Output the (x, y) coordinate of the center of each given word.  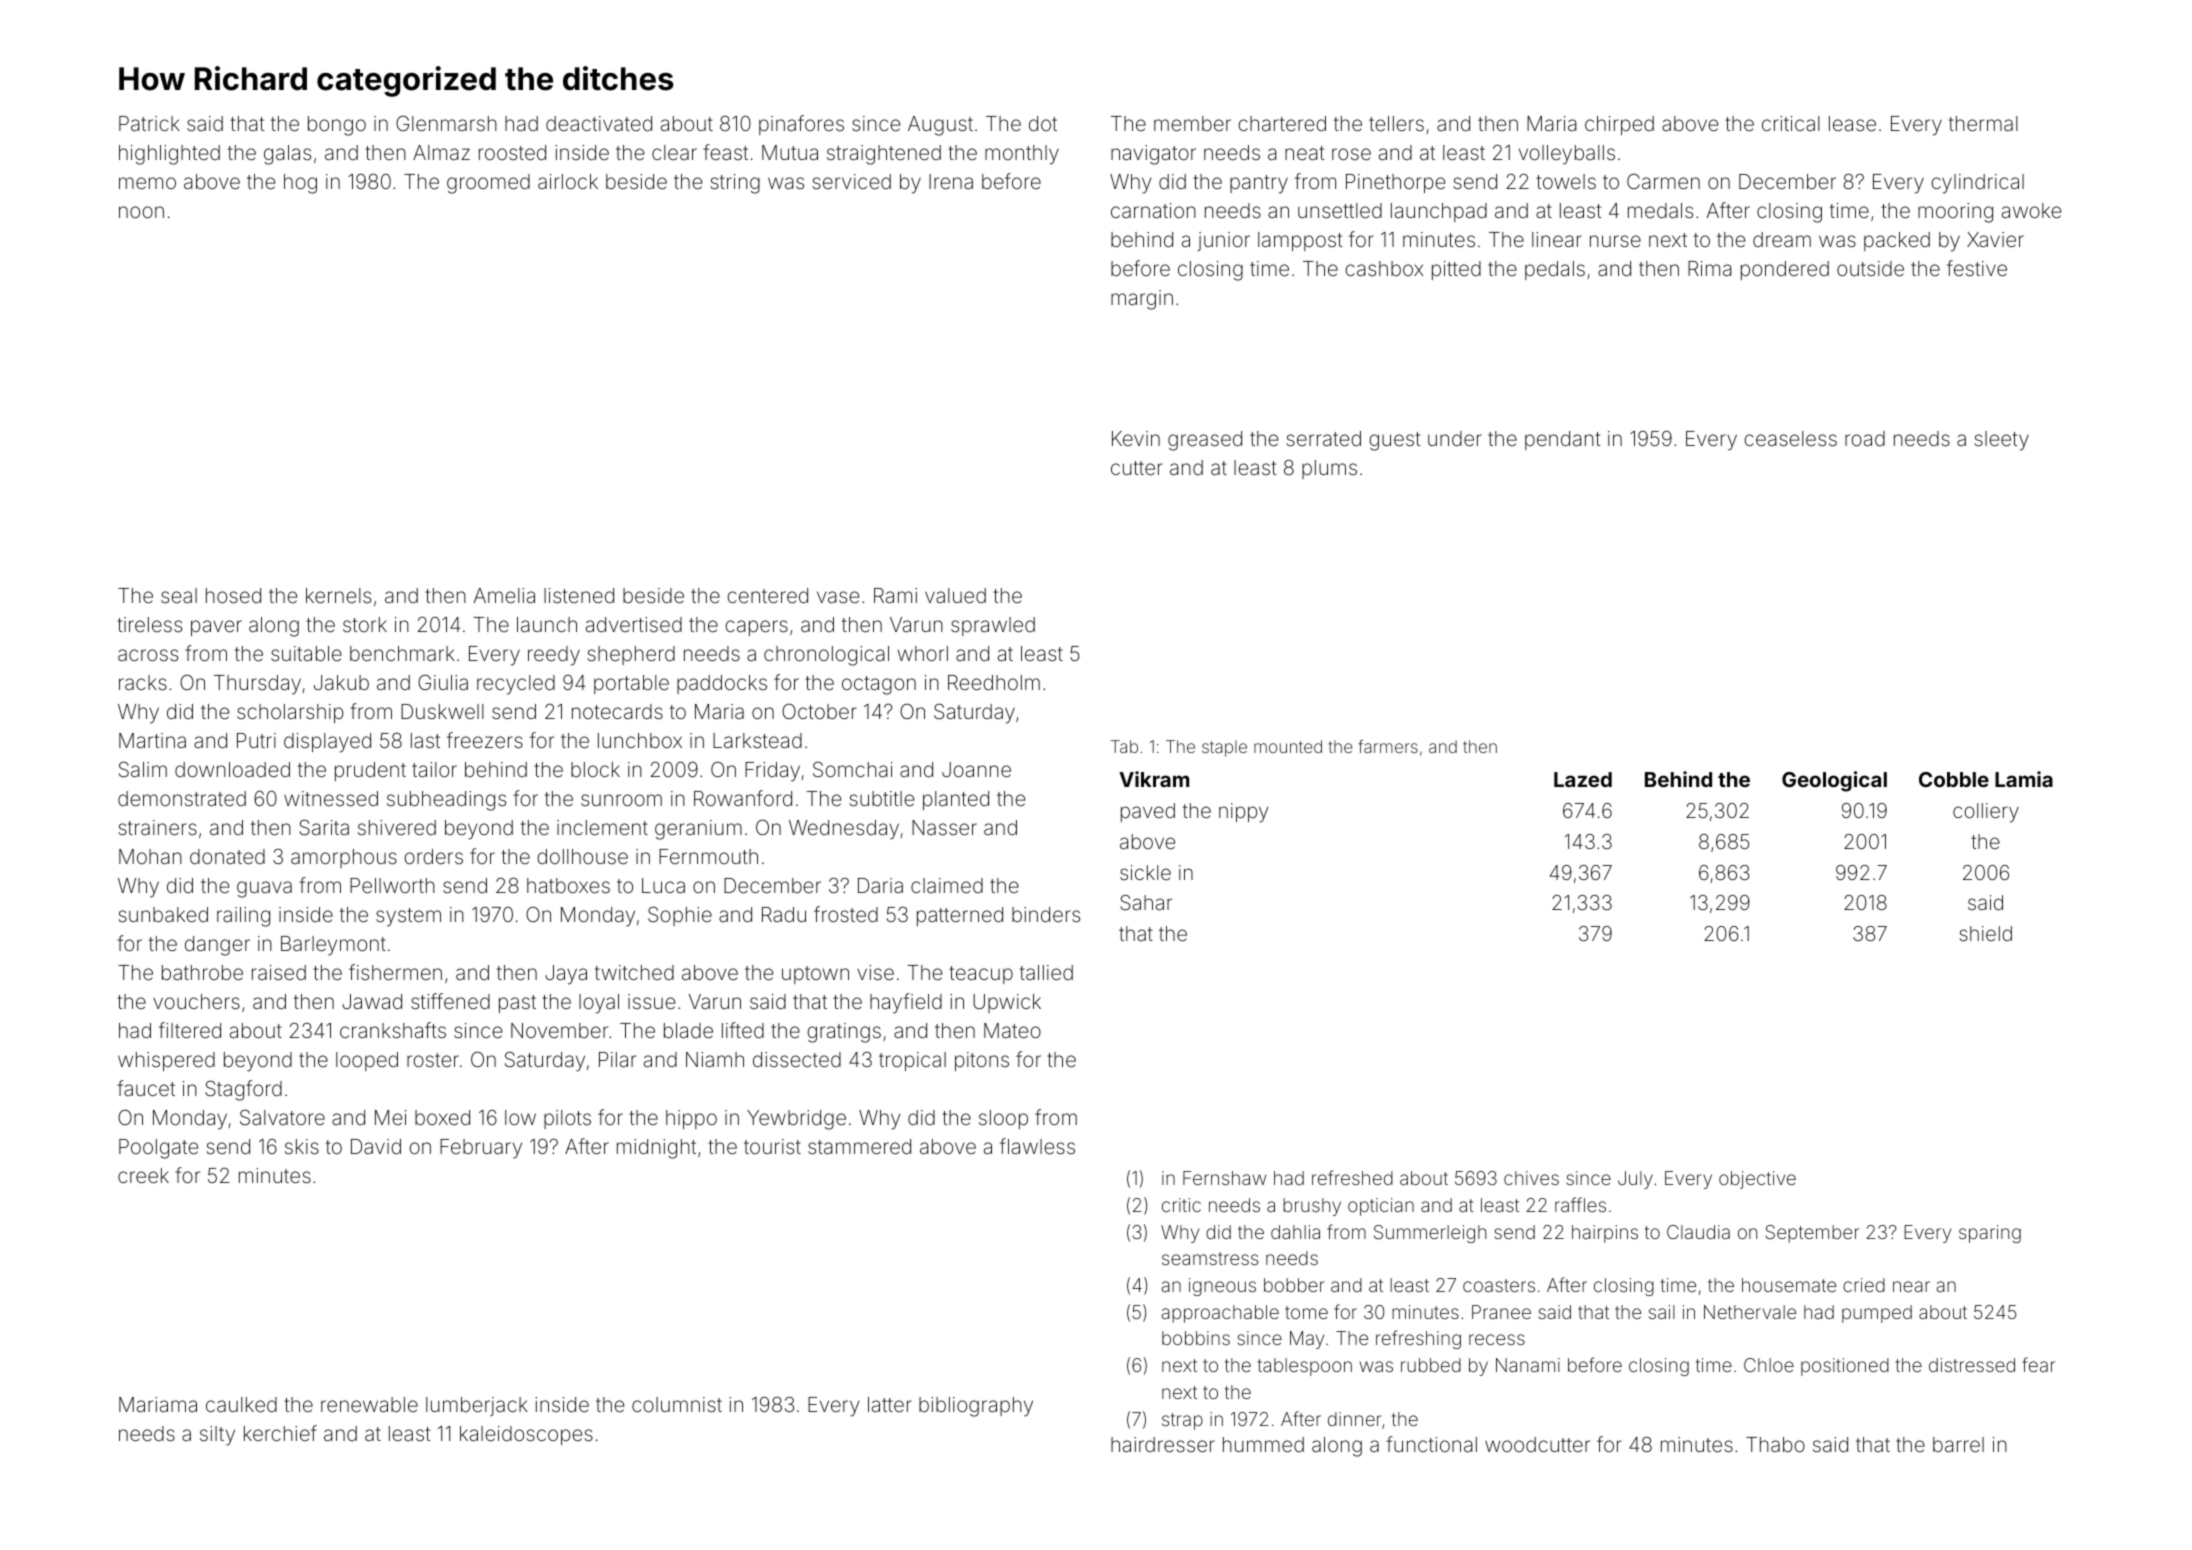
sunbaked (163, 914)
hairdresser (1163, 1444)
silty (217, 1436)
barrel (1958, 1444)
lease (1852, 123)
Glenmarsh (446, 123)
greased (1205, 441)
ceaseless (1790, 438)
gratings (844, 1033)
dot (1043, 123)
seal (179, 595)
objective (1757, 1180)
